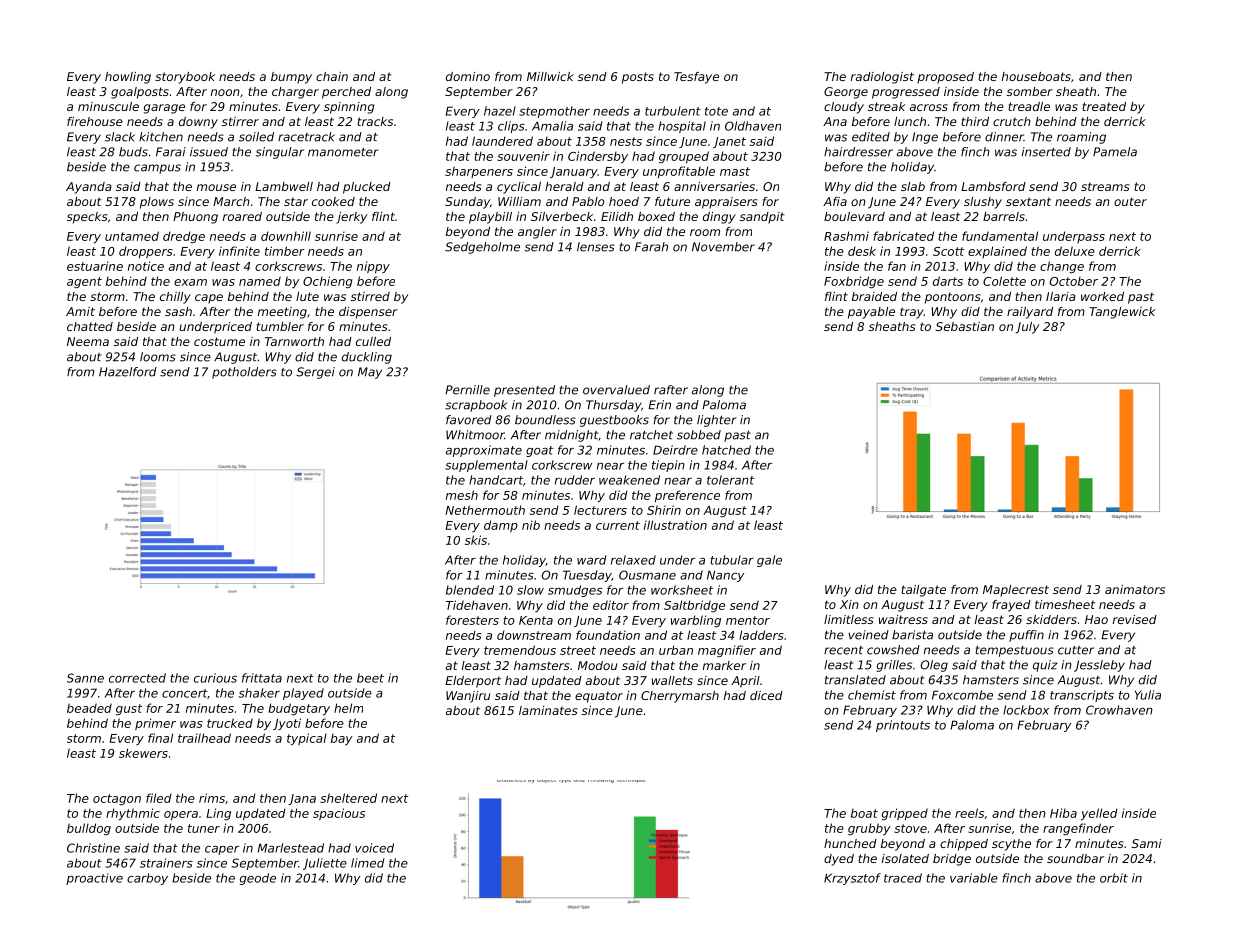 The height and width of the screenshot is (952, 1233). What do you see at coordinates (1030, 91) in the screenshot?
I see `somber` at bounding box center [1030, 91].
